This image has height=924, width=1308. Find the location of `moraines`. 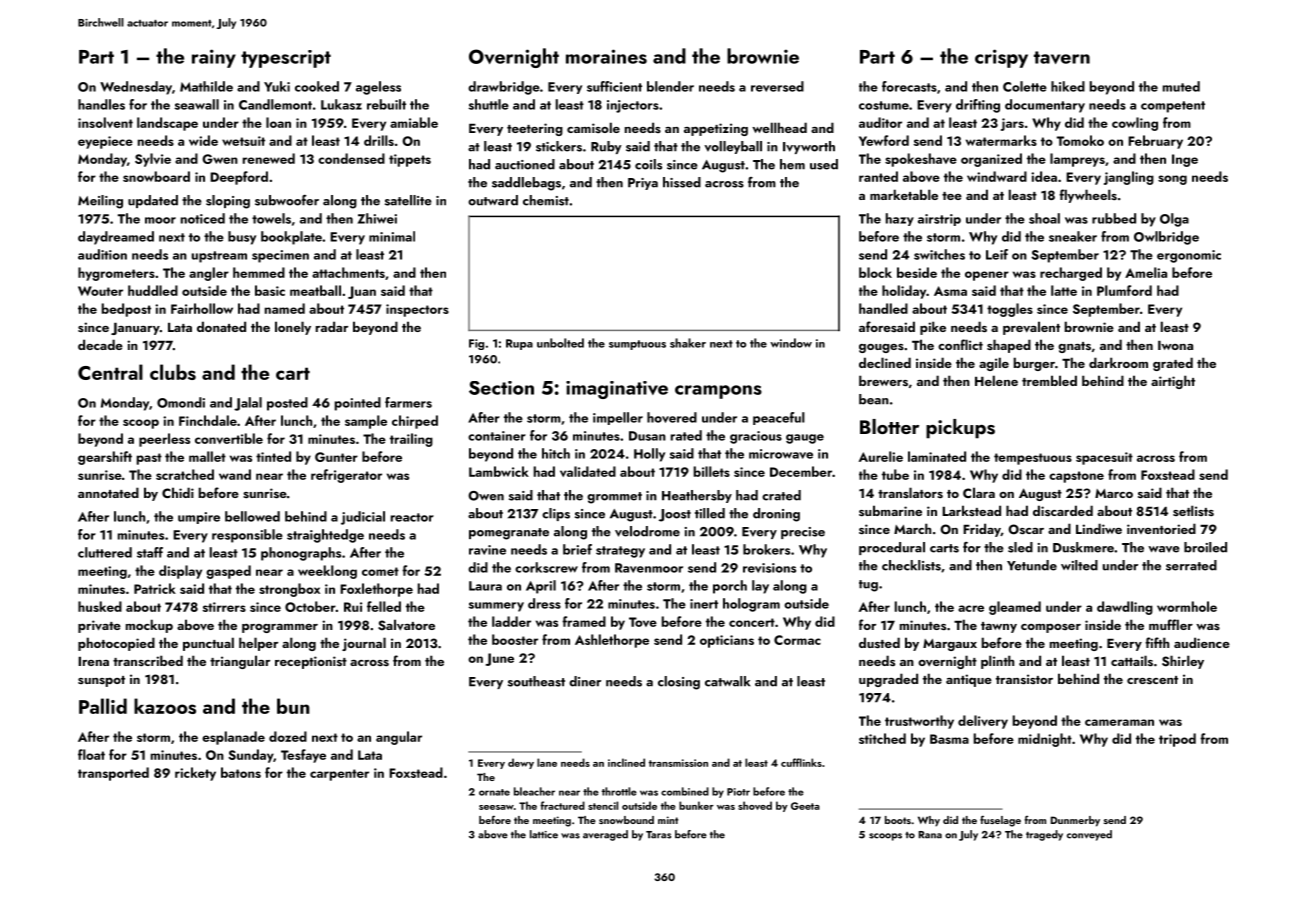

moraines is located at coordinates (606, 56).
